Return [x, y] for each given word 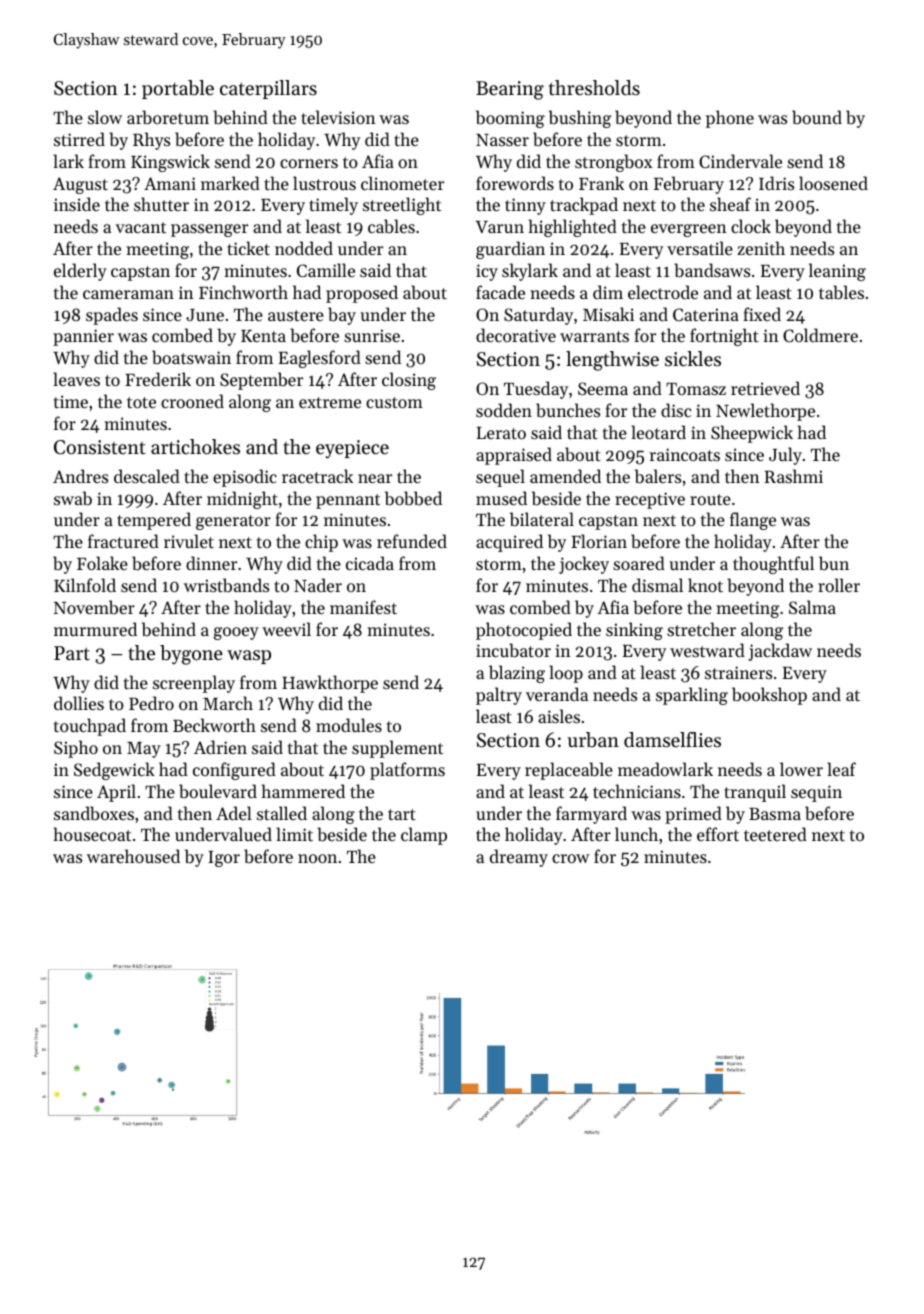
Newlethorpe [765, 412]
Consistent [100, 447]
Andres [80, 476]
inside [77, 204]
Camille [326, 270]
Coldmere [820, 335]
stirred [79, 139]
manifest [363, 607]
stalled [282, 813]
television [338, 117]
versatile [700, 248]
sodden [504, 410]
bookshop [769, 696]
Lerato [501, 433]
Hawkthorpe [330, 684]
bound [817, 117]
